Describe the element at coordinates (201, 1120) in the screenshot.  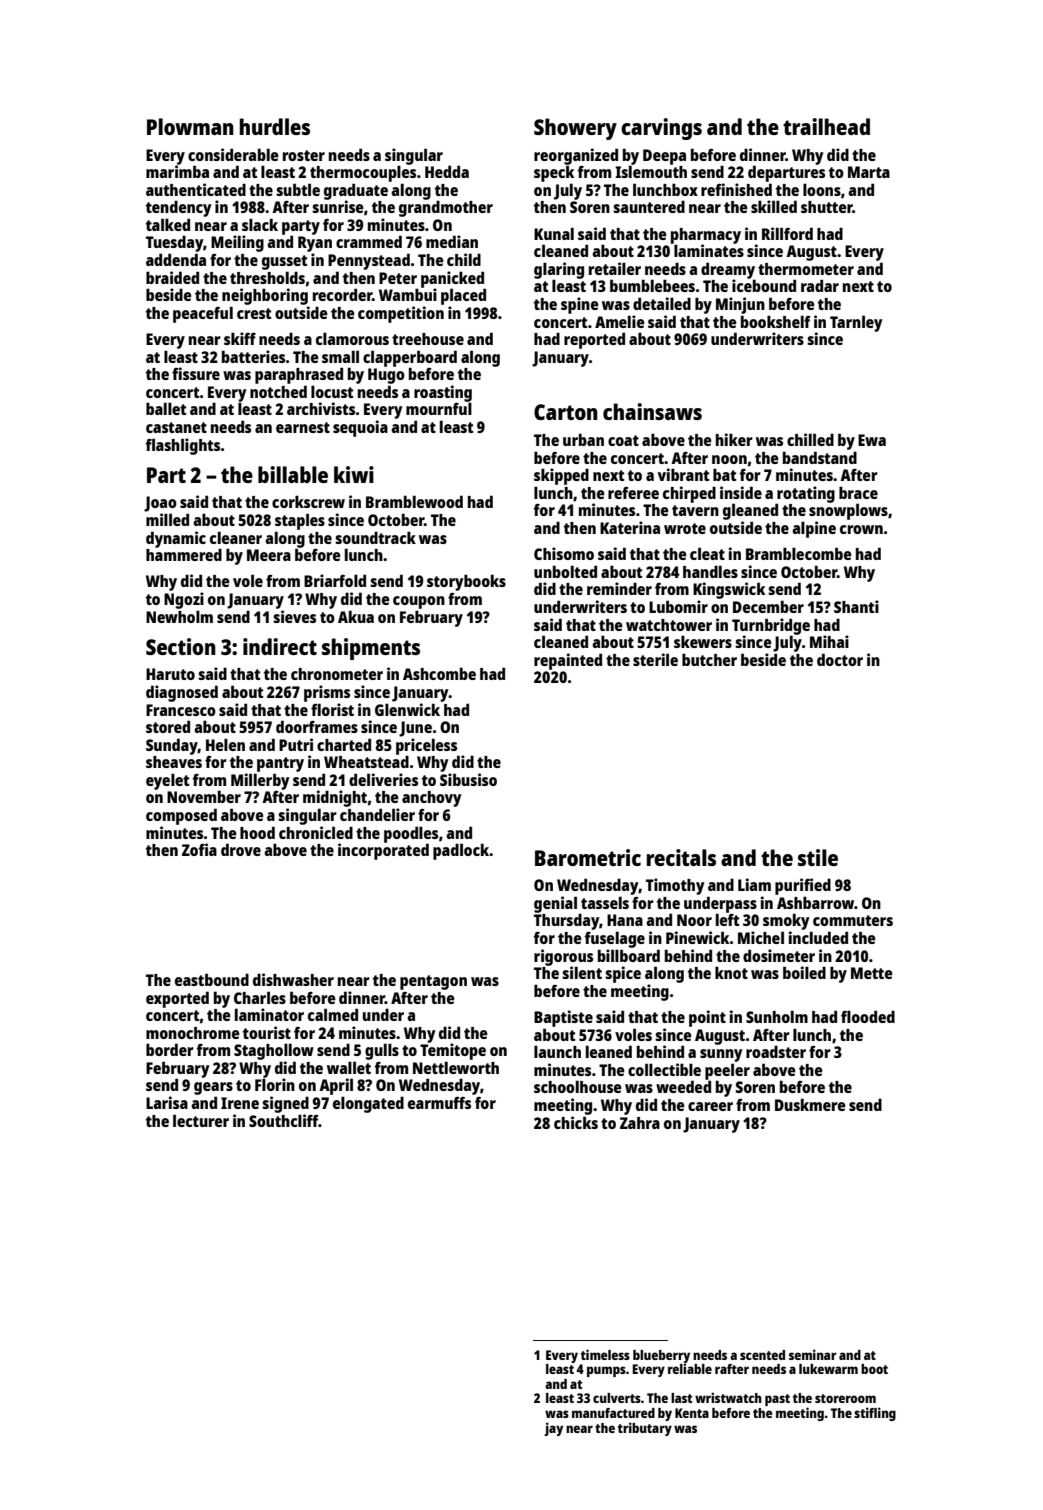
I see `lecturer` at that location.
